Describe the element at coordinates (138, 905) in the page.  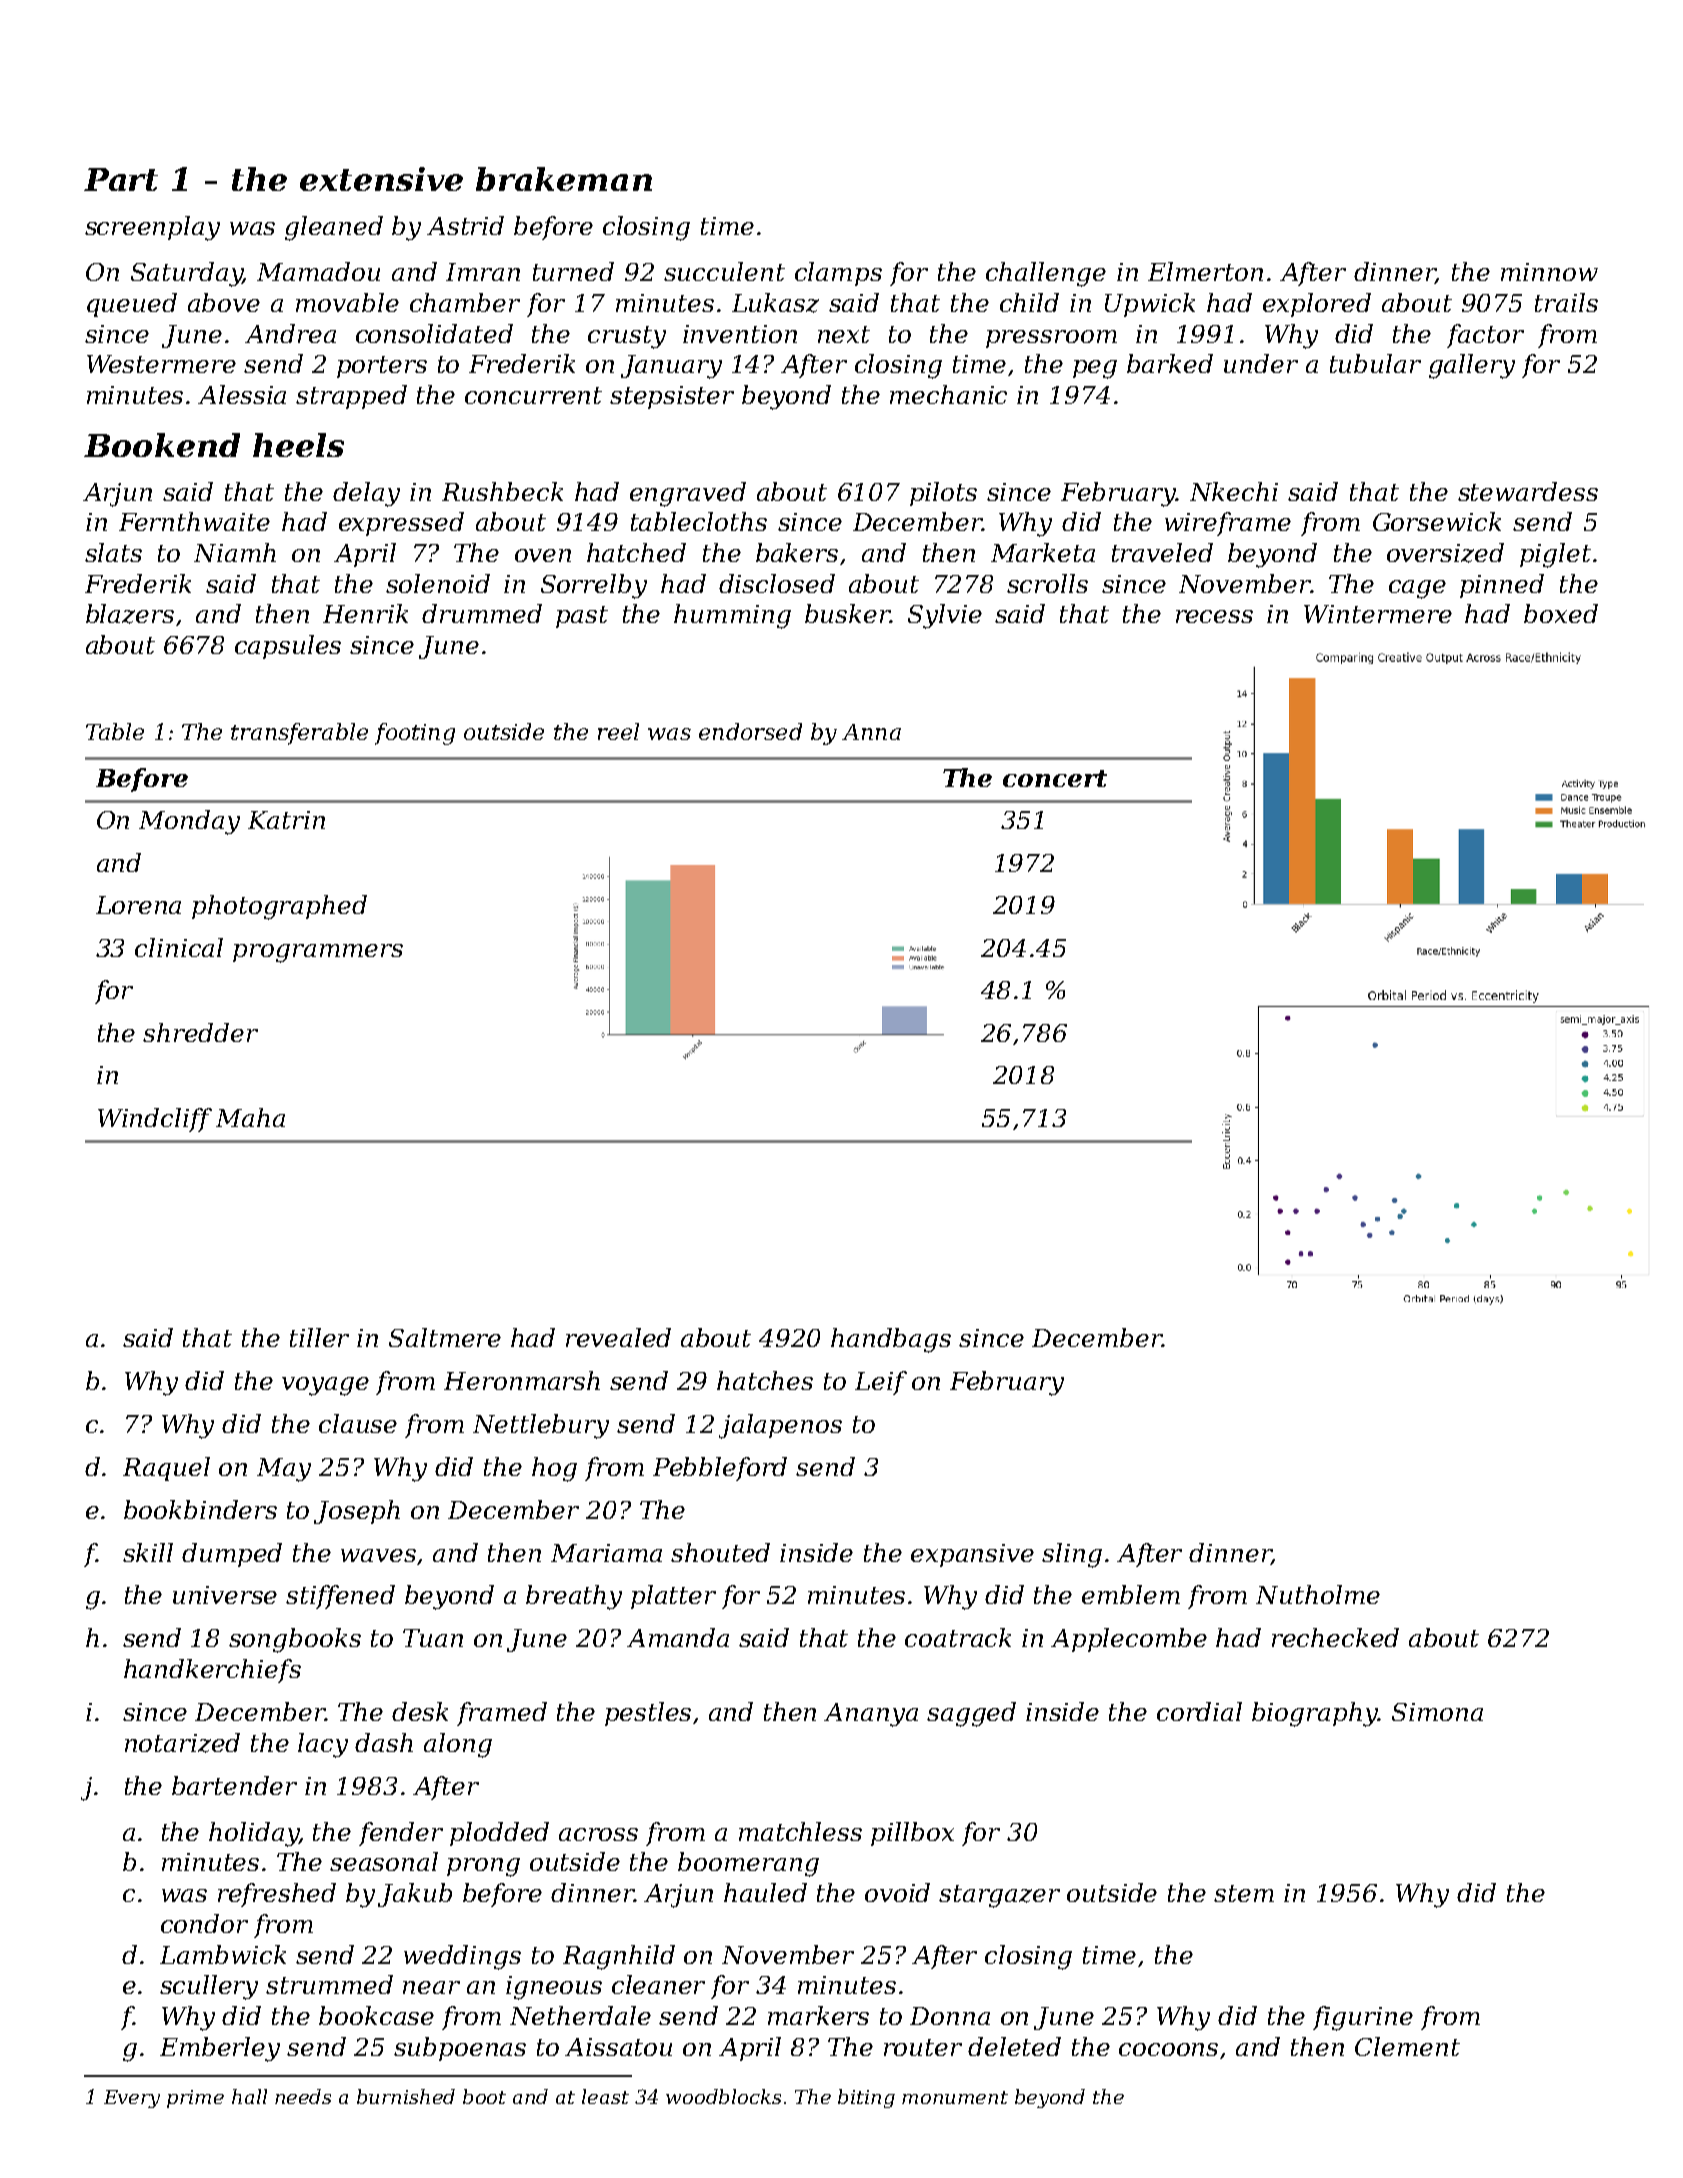
I see `Lorena` at that location.
